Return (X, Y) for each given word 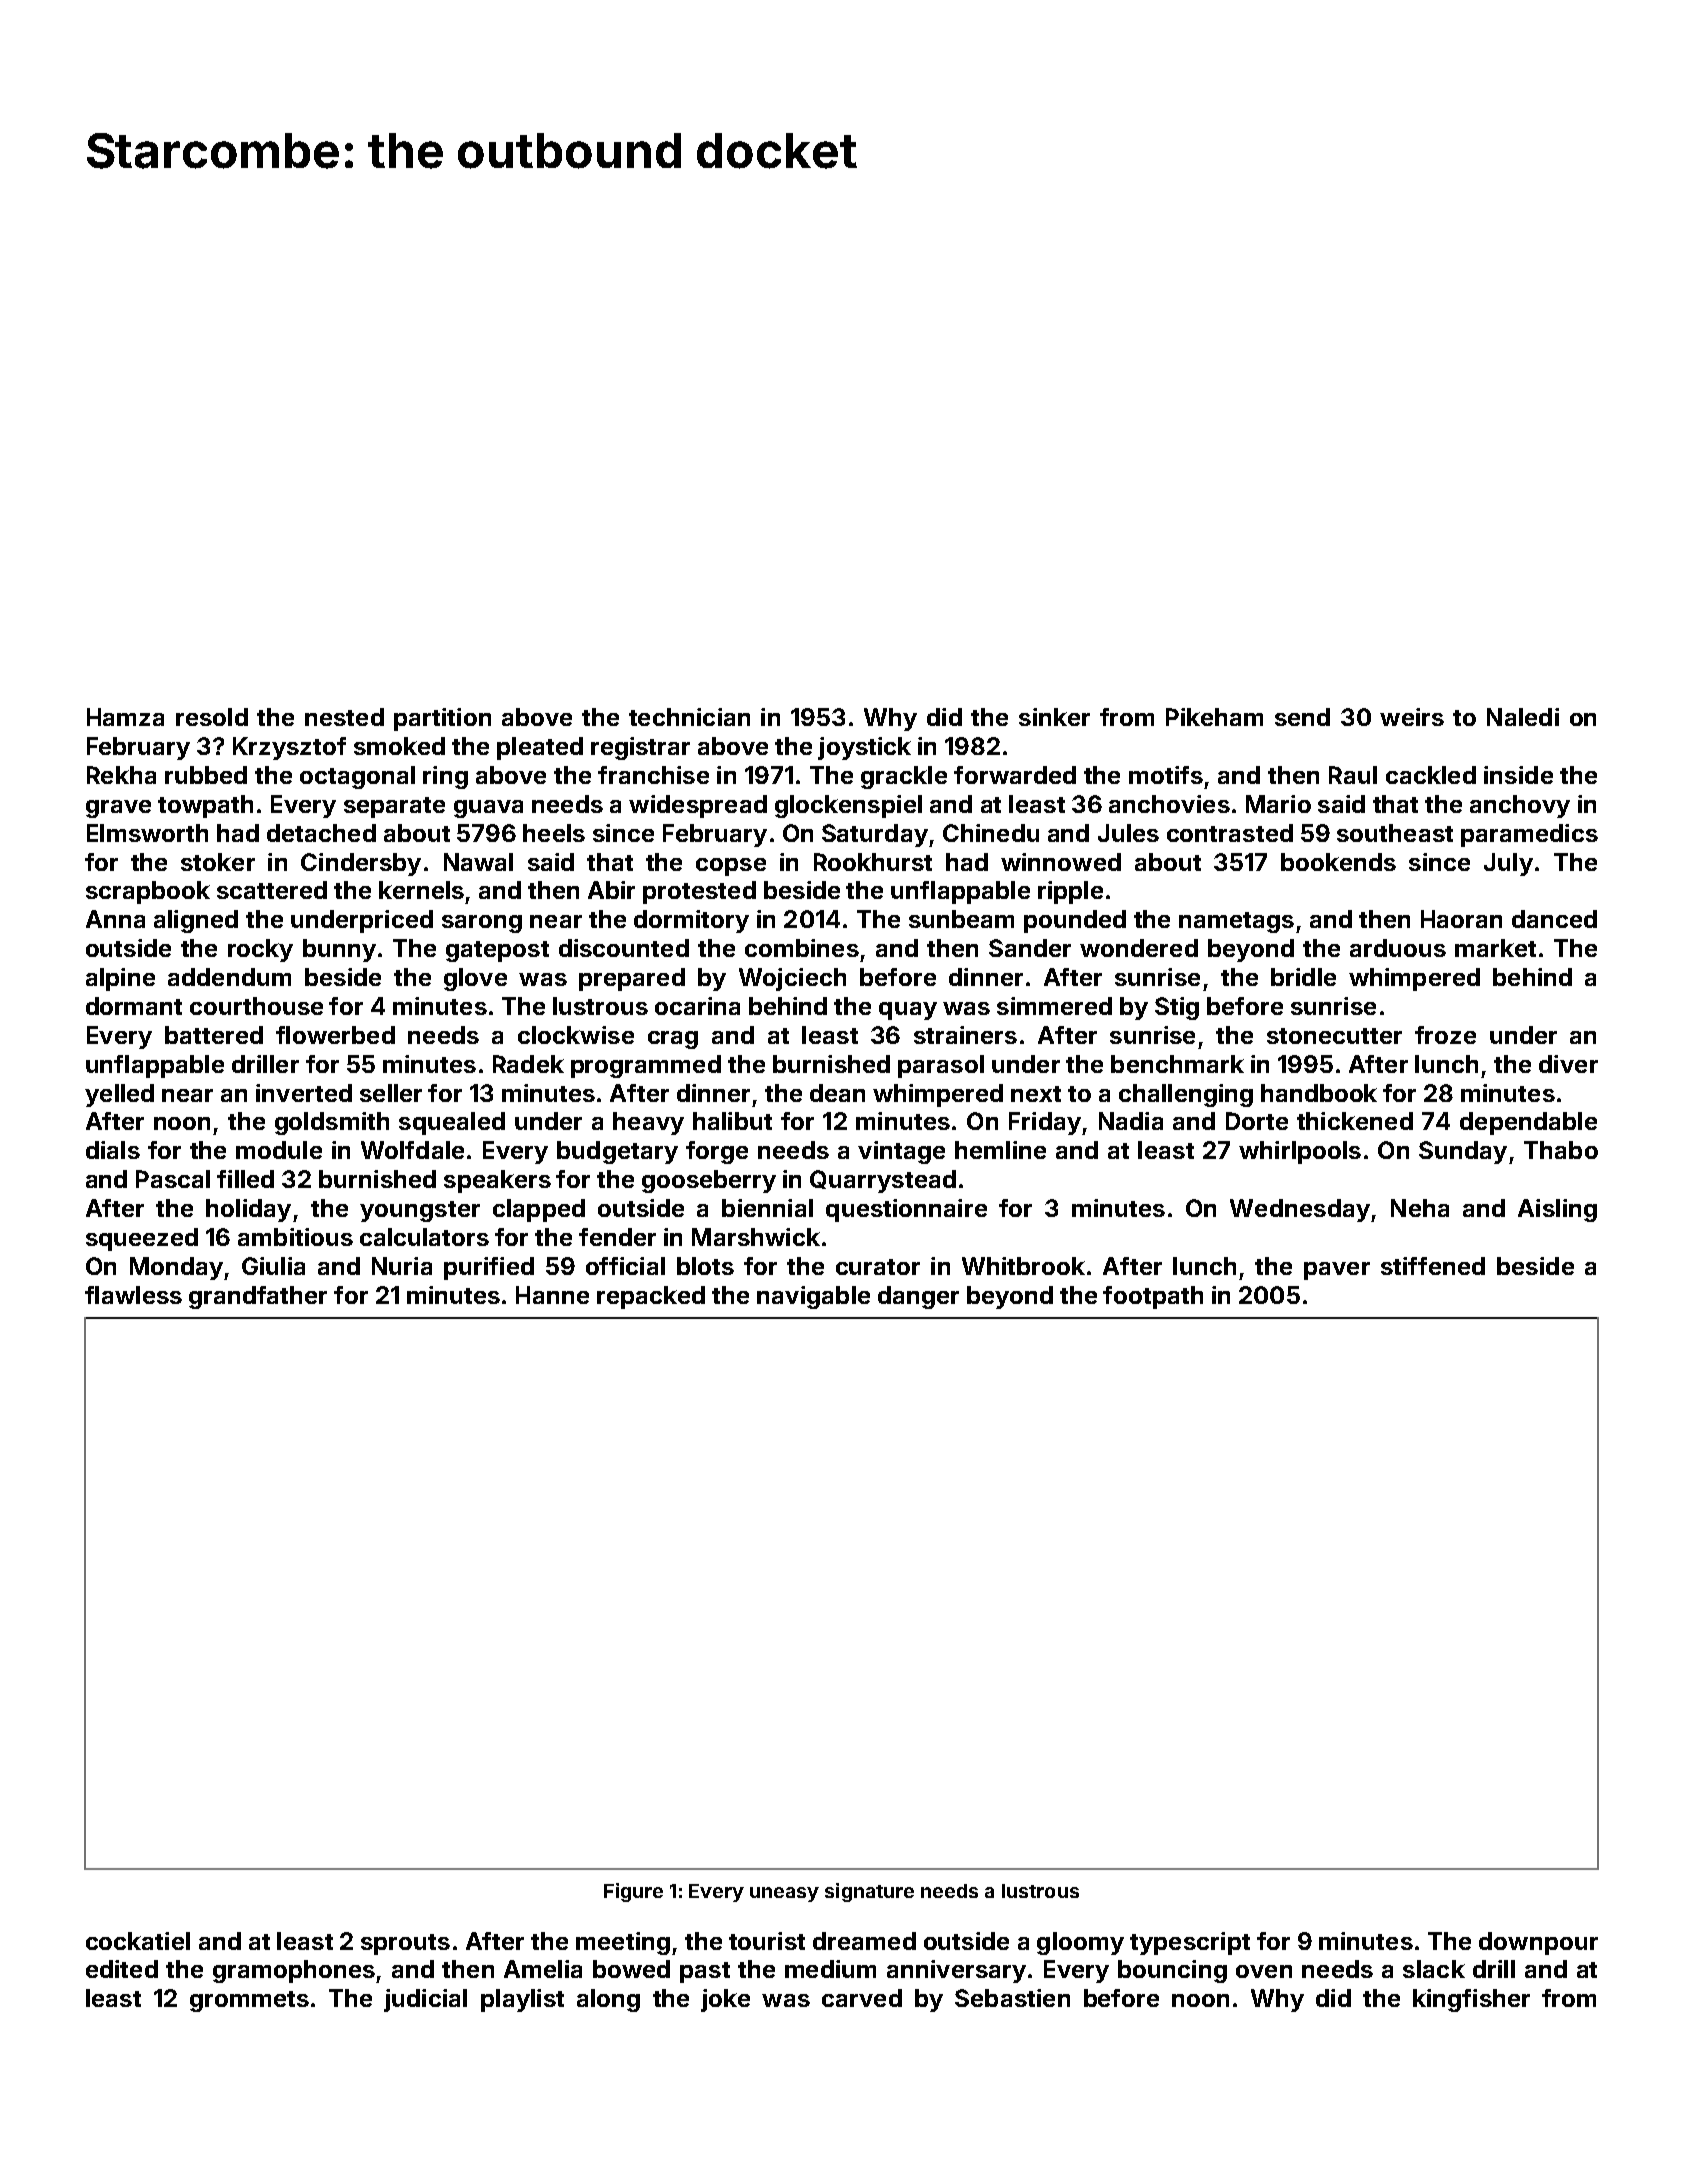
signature (869, 1892)
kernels (421, 890)
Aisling (1557, 1210)
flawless (133, 1295)
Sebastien (1012, 1998)
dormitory (691, 921)
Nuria (402, 1266)
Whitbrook (1023, 1266)
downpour (1538, 1943)
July (1508, 864)
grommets (249, 2001)
